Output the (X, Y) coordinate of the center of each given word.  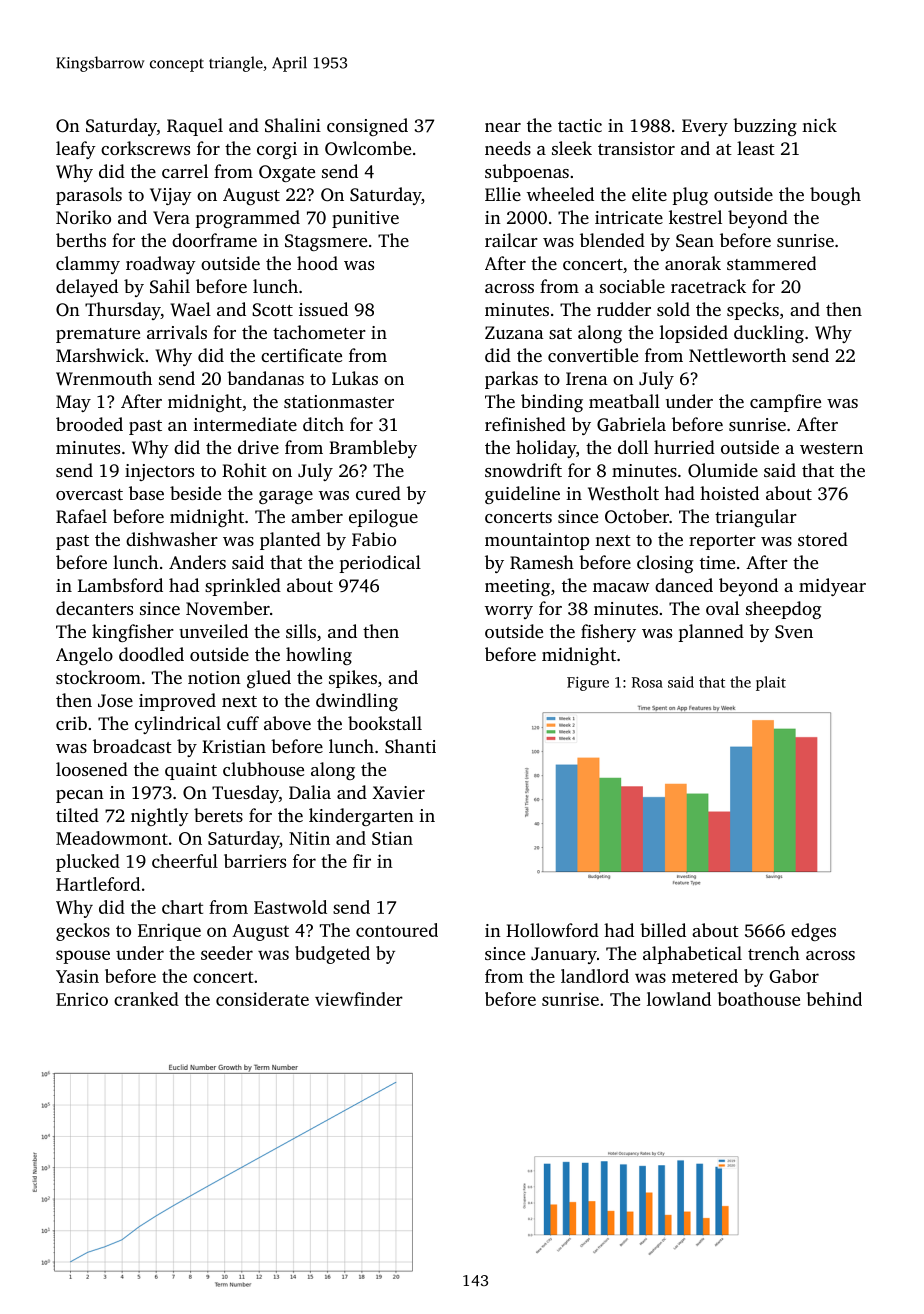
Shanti (410, 746)
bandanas (265, 378)
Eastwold (290, 907)
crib (71, 723)
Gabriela (631, 424)
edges (813, 932)
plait (771, 683)
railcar (511, 240)
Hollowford (552, 930)
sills (301, 631)
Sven (794, 632)
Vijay (171, 196)
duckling (769, 334)
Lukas (355, 378)
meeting (517, 587)
